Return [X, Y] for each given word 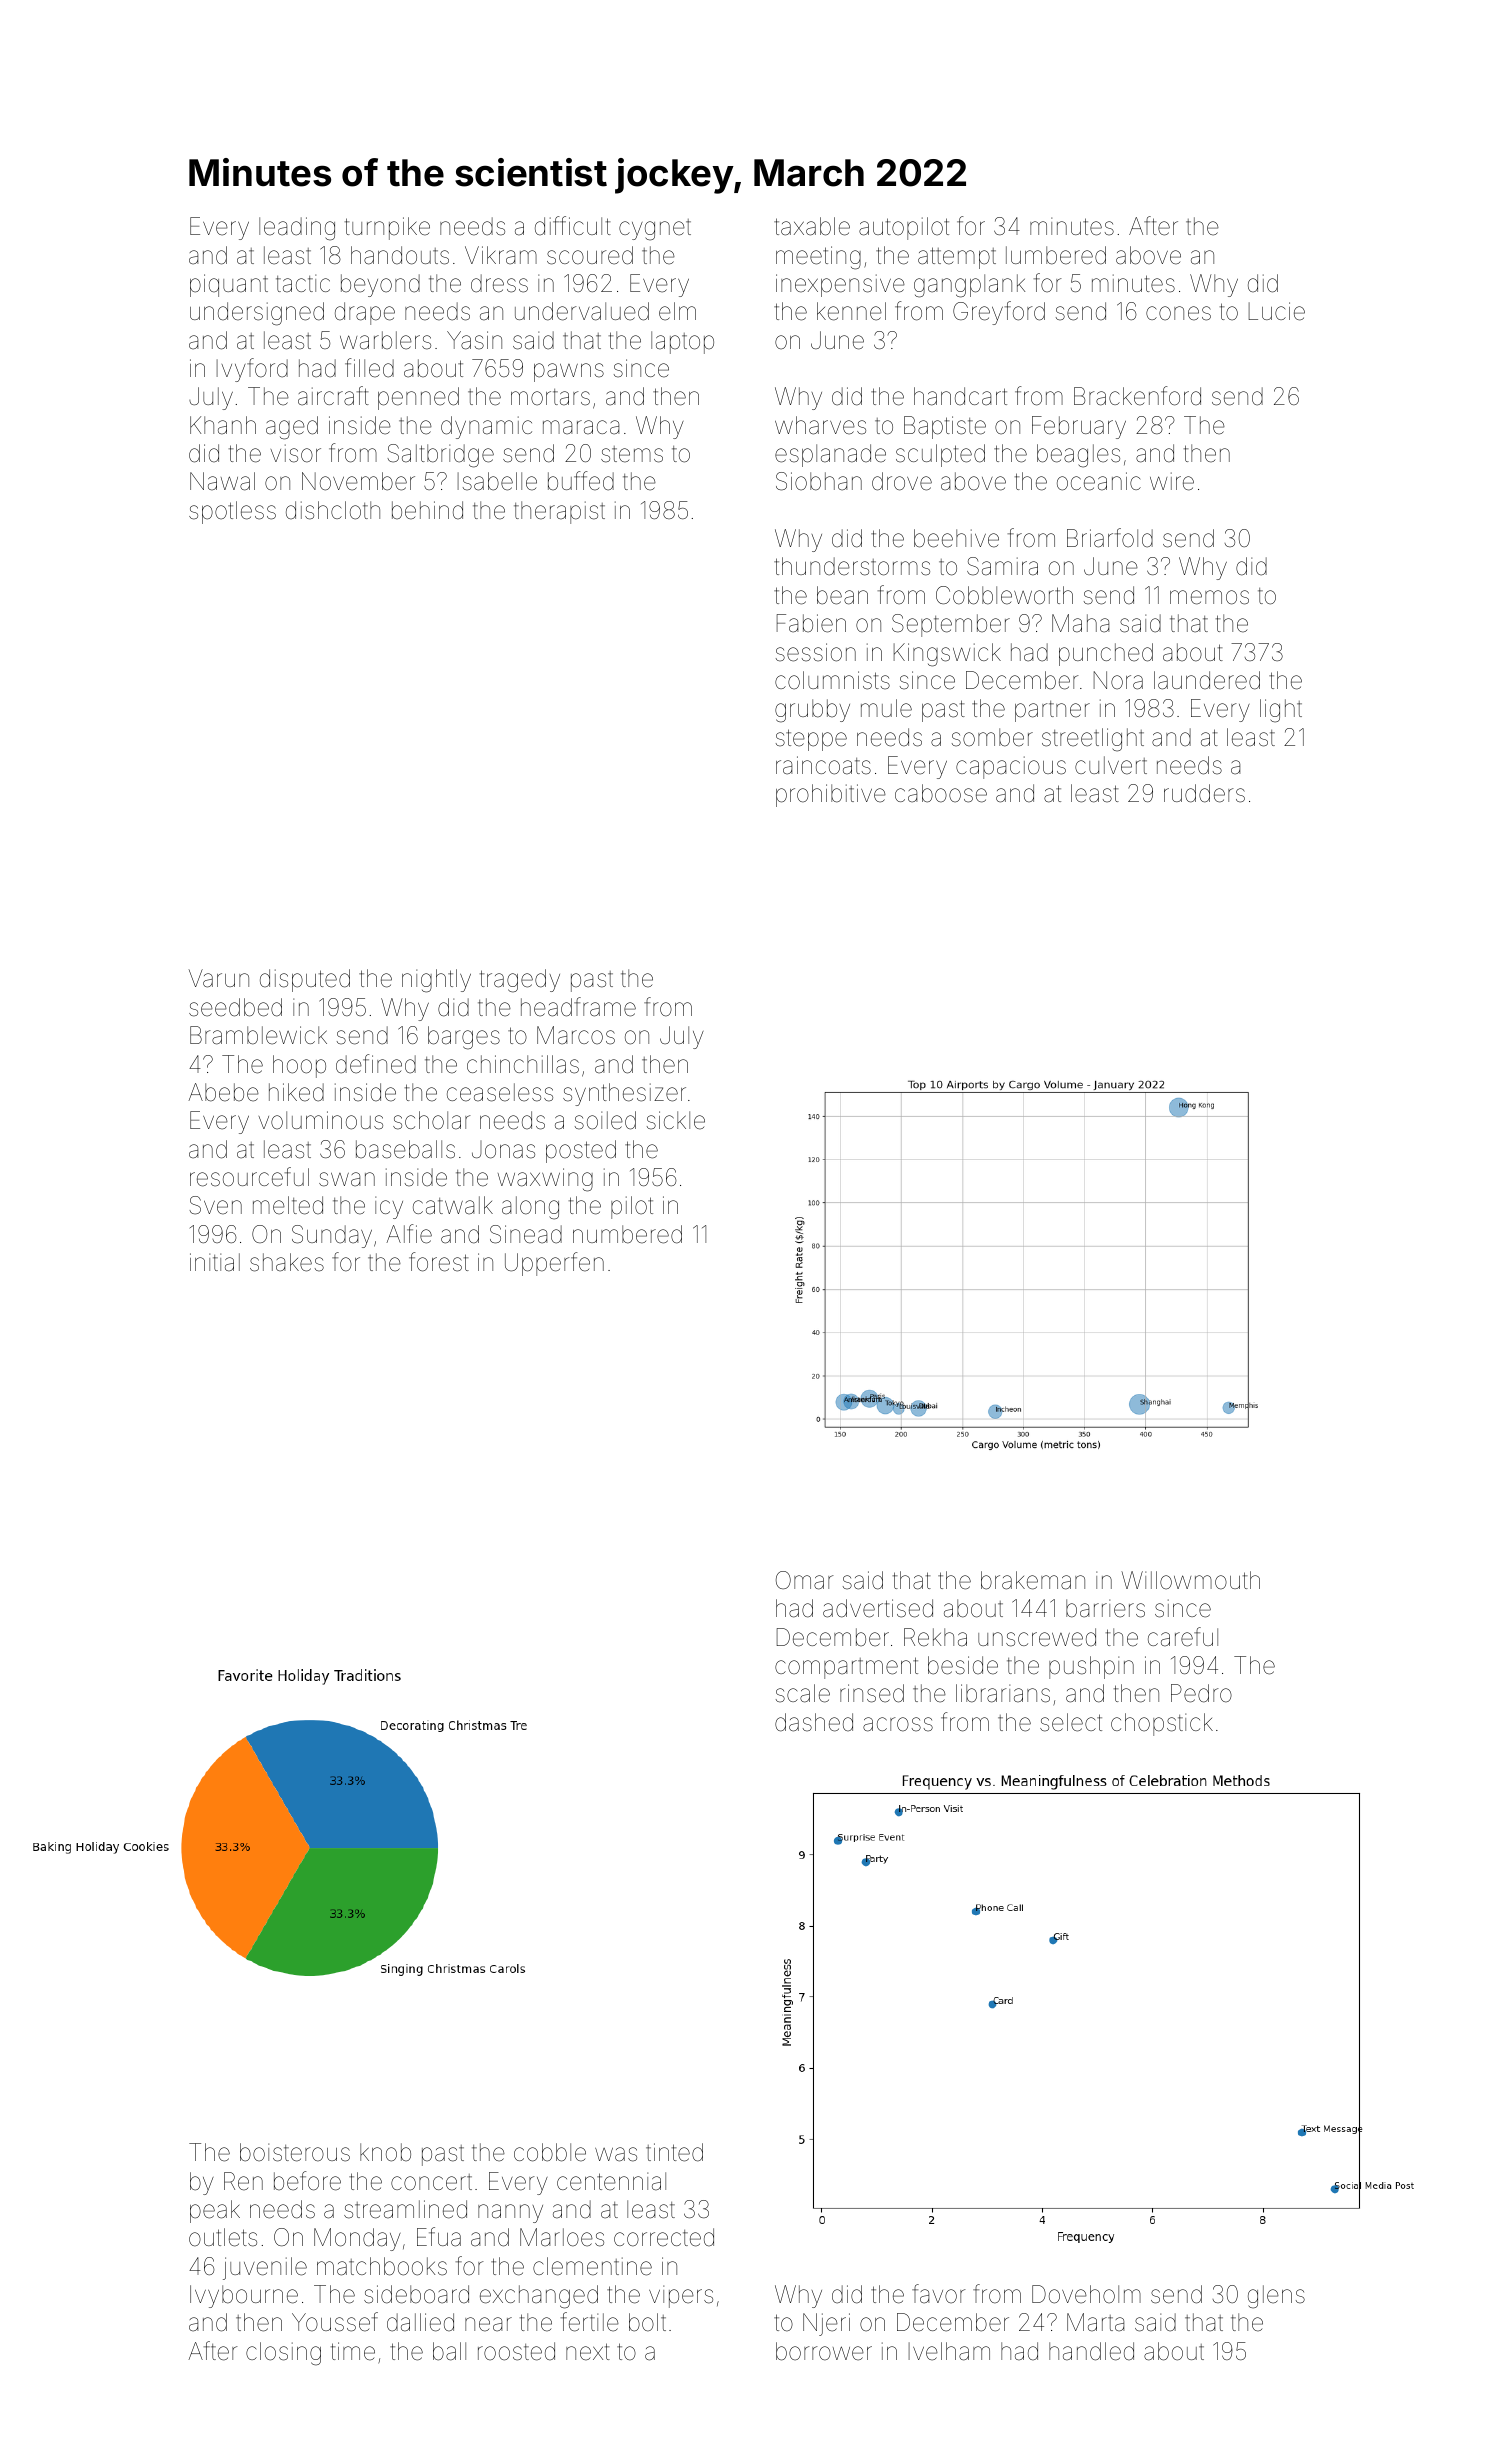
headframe [578, 1007]
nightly [436, 981]
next [588, 2352]
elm [677, 311]
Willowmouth [1190, 1580]
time [353, 2351]
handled [1091, 2351]
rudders [1204, 793]
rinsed [872, 1693]
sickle [676, 1120]
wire [1172, 481]
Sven [215, 1205]
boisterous [295, 2152]
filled [369, 368]
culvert [1111, 765]
